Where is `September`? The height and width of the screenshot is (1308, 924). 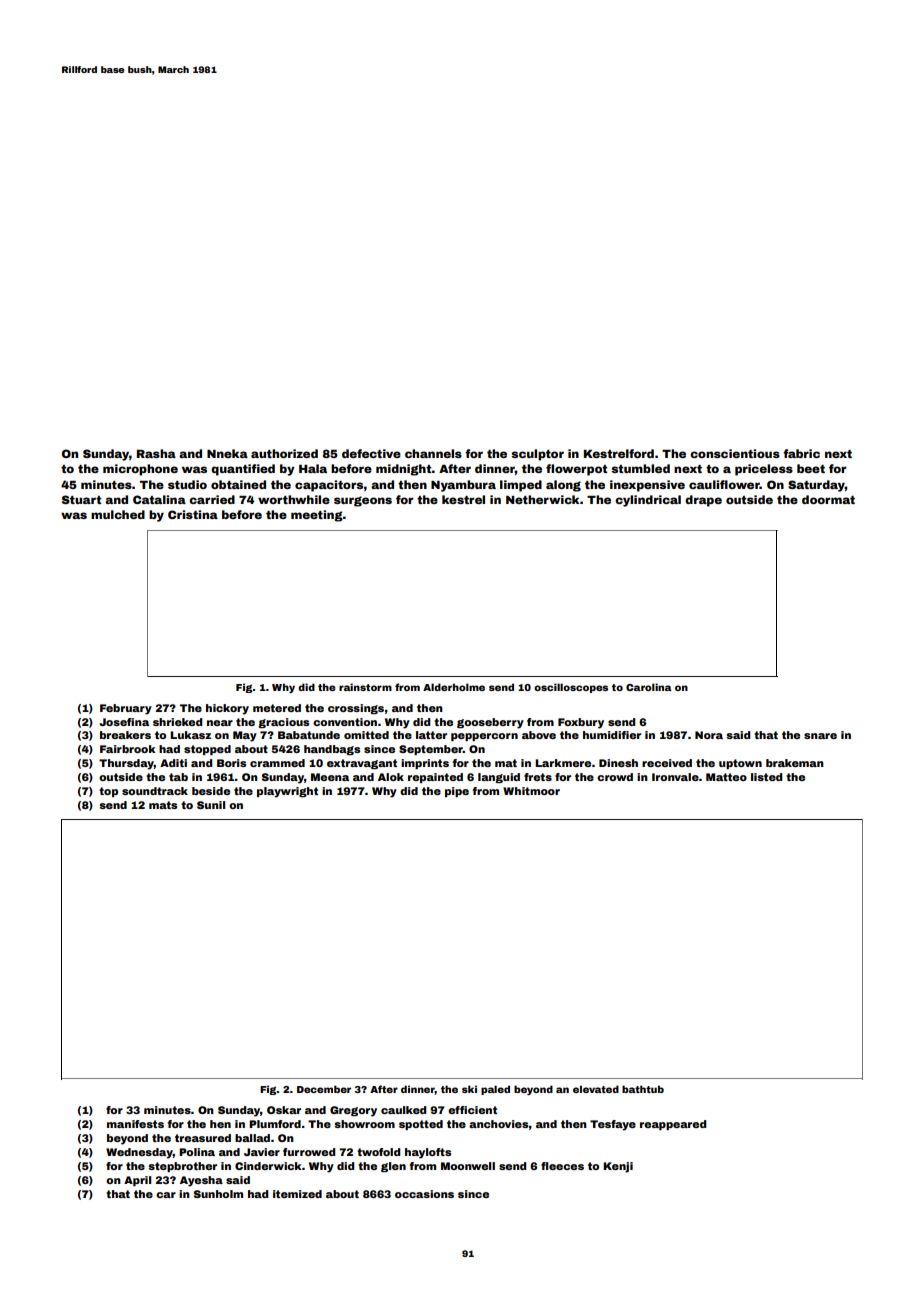 September is located at coordinates (431, 750).
